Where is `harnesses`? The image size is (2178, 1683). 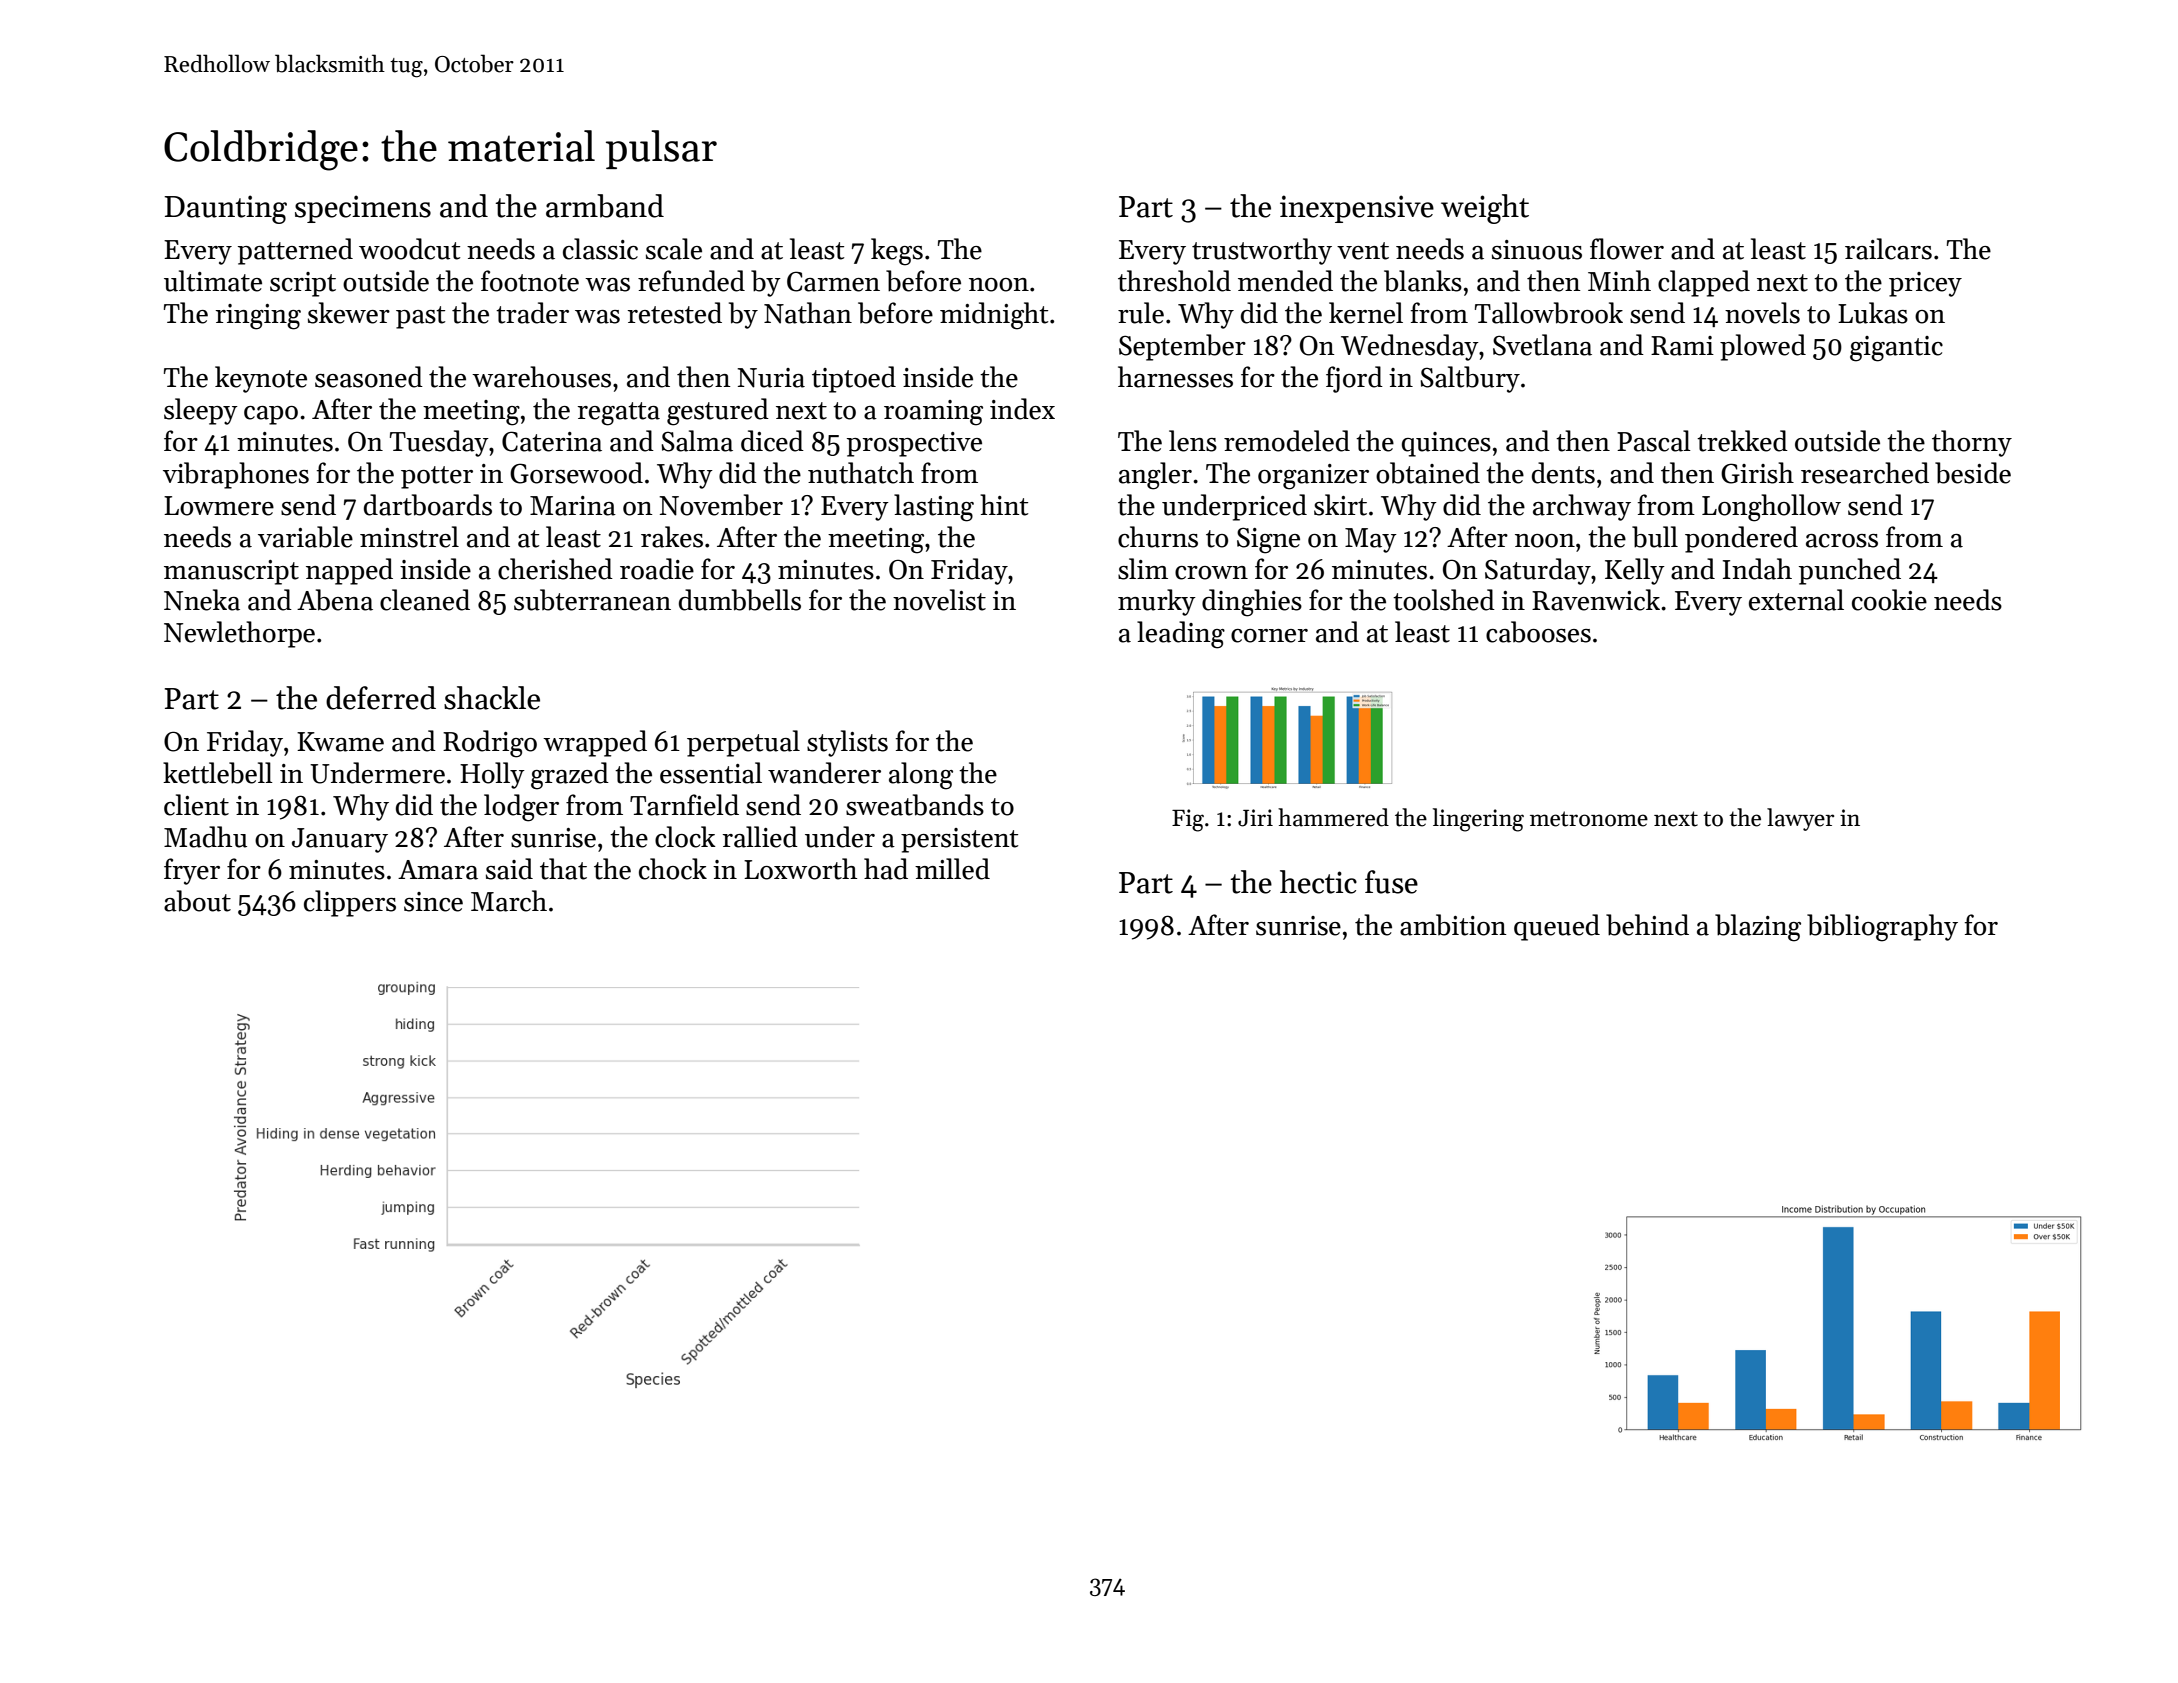
harnesses is located at coordinates (1175, 377).
